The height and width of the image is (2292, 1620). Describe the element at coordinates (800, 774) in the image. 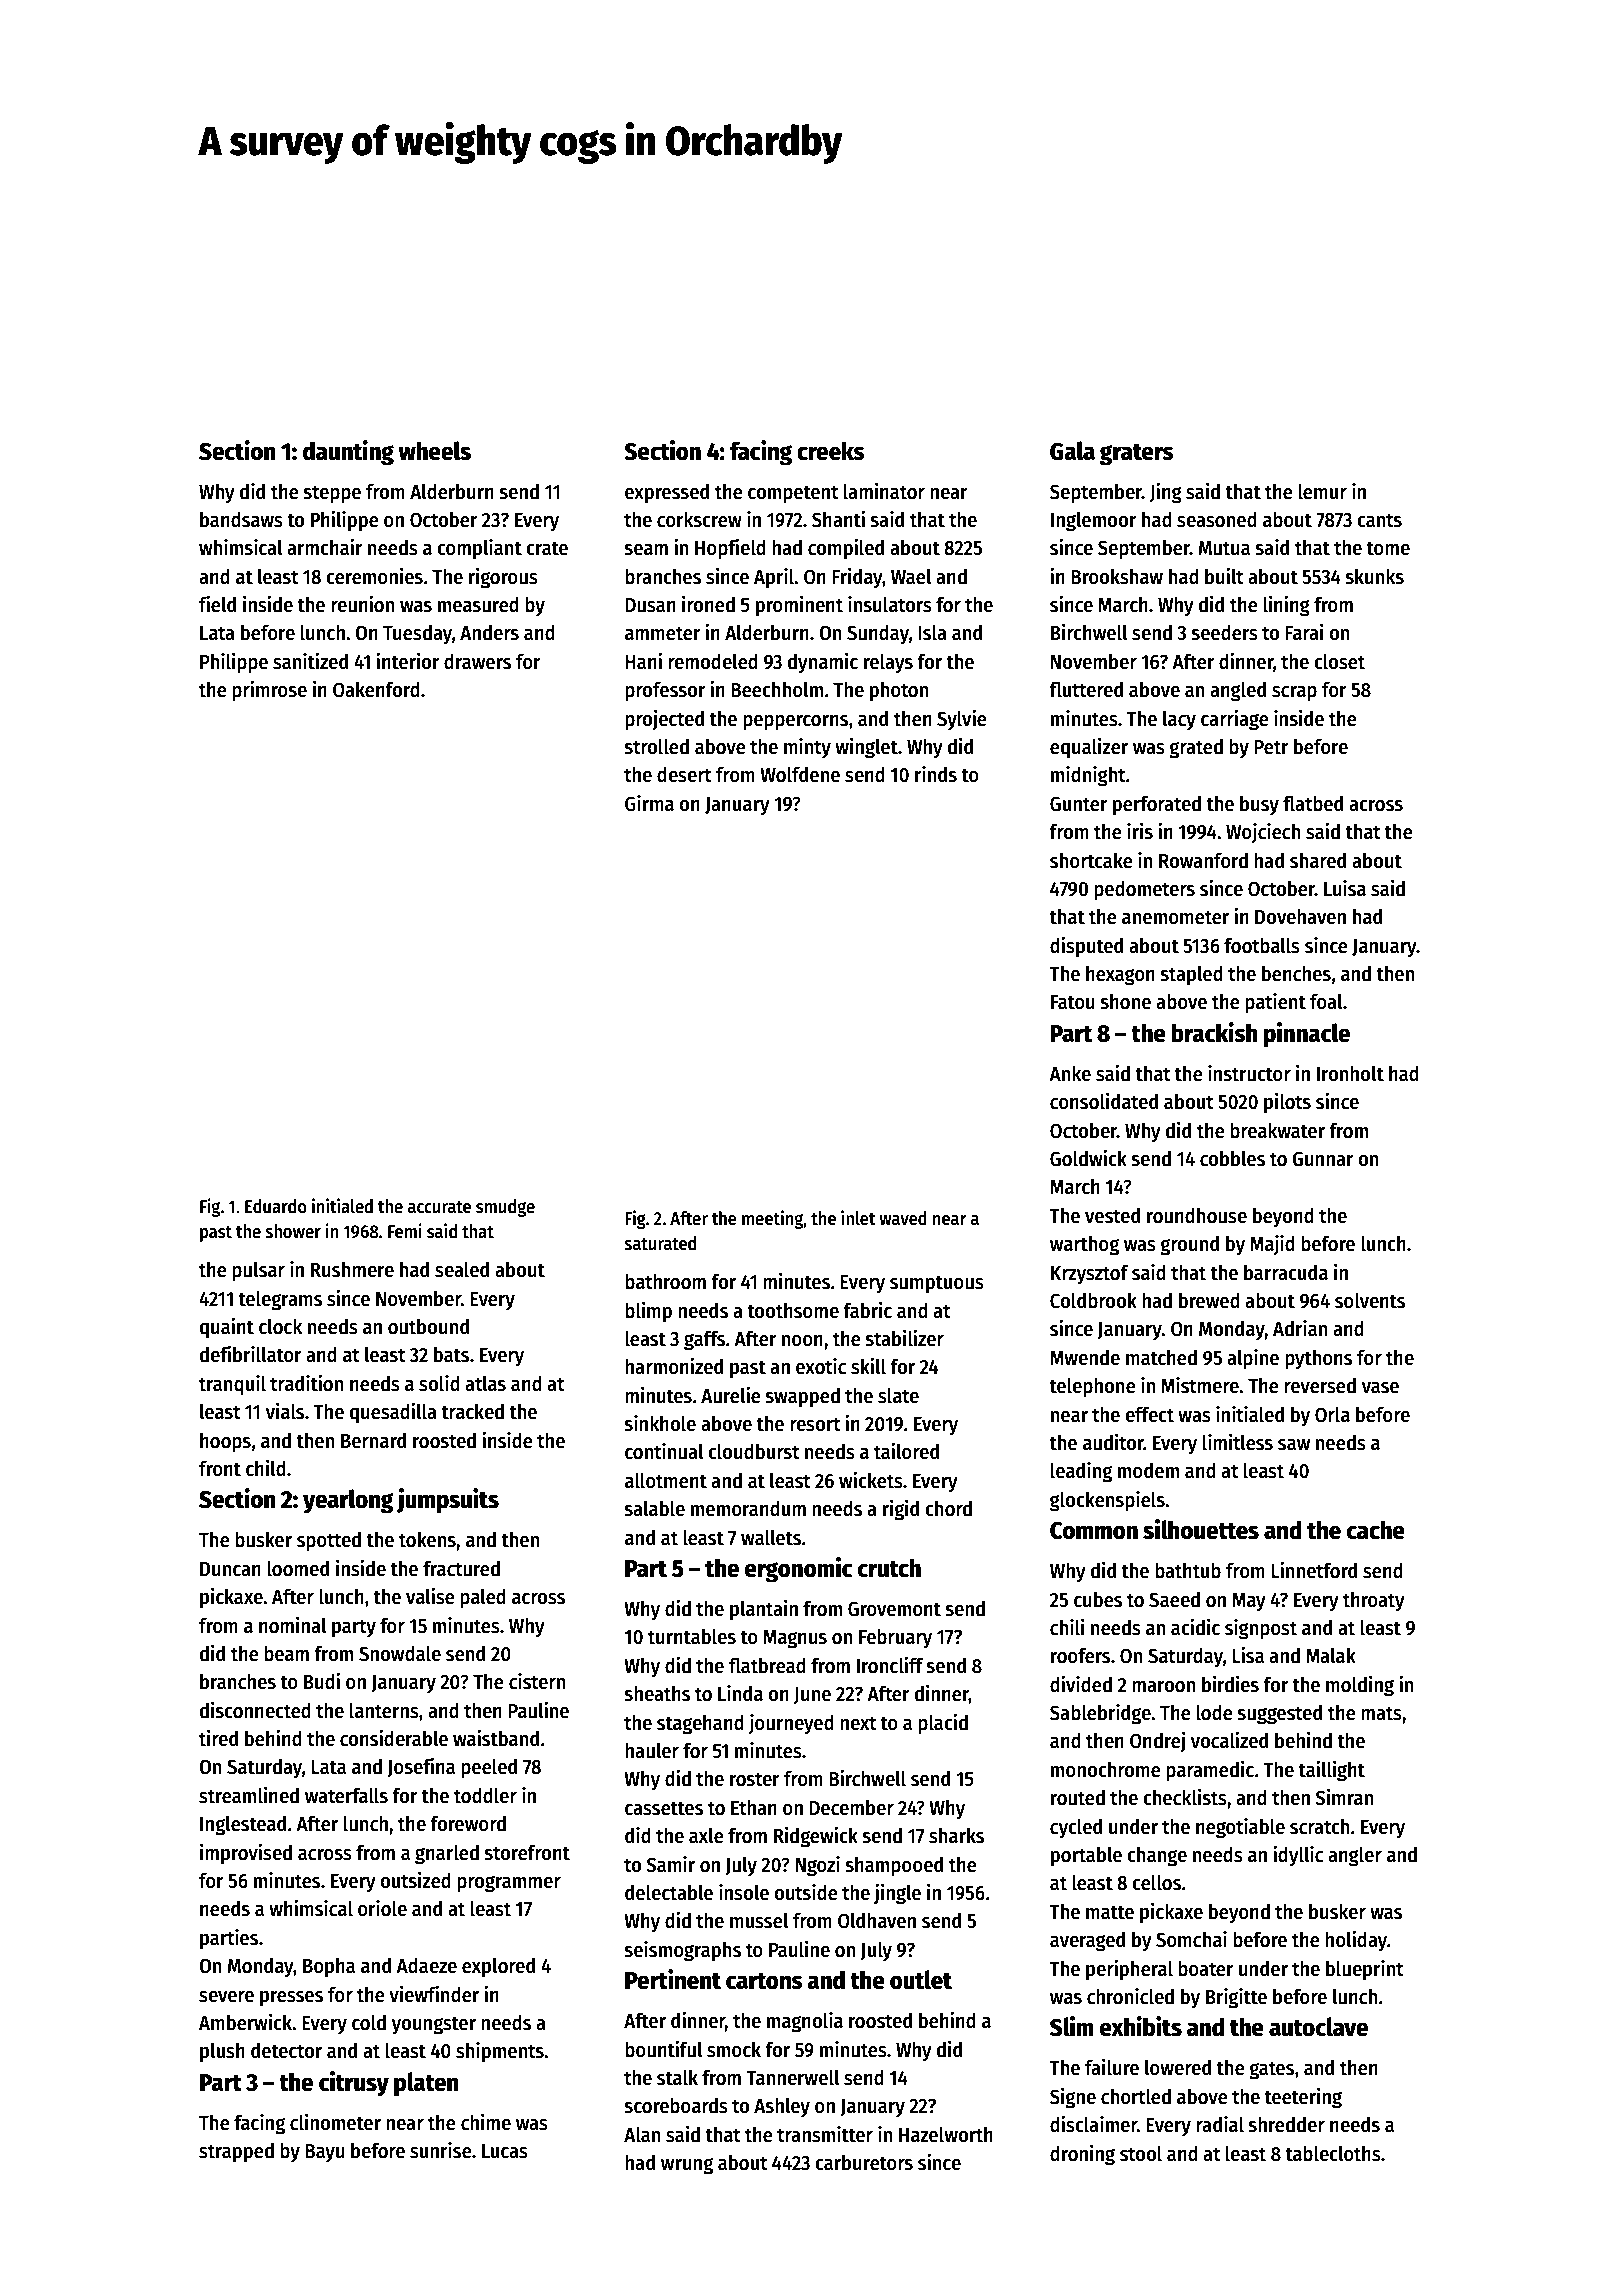

I see `Wolfdene` at that location.
